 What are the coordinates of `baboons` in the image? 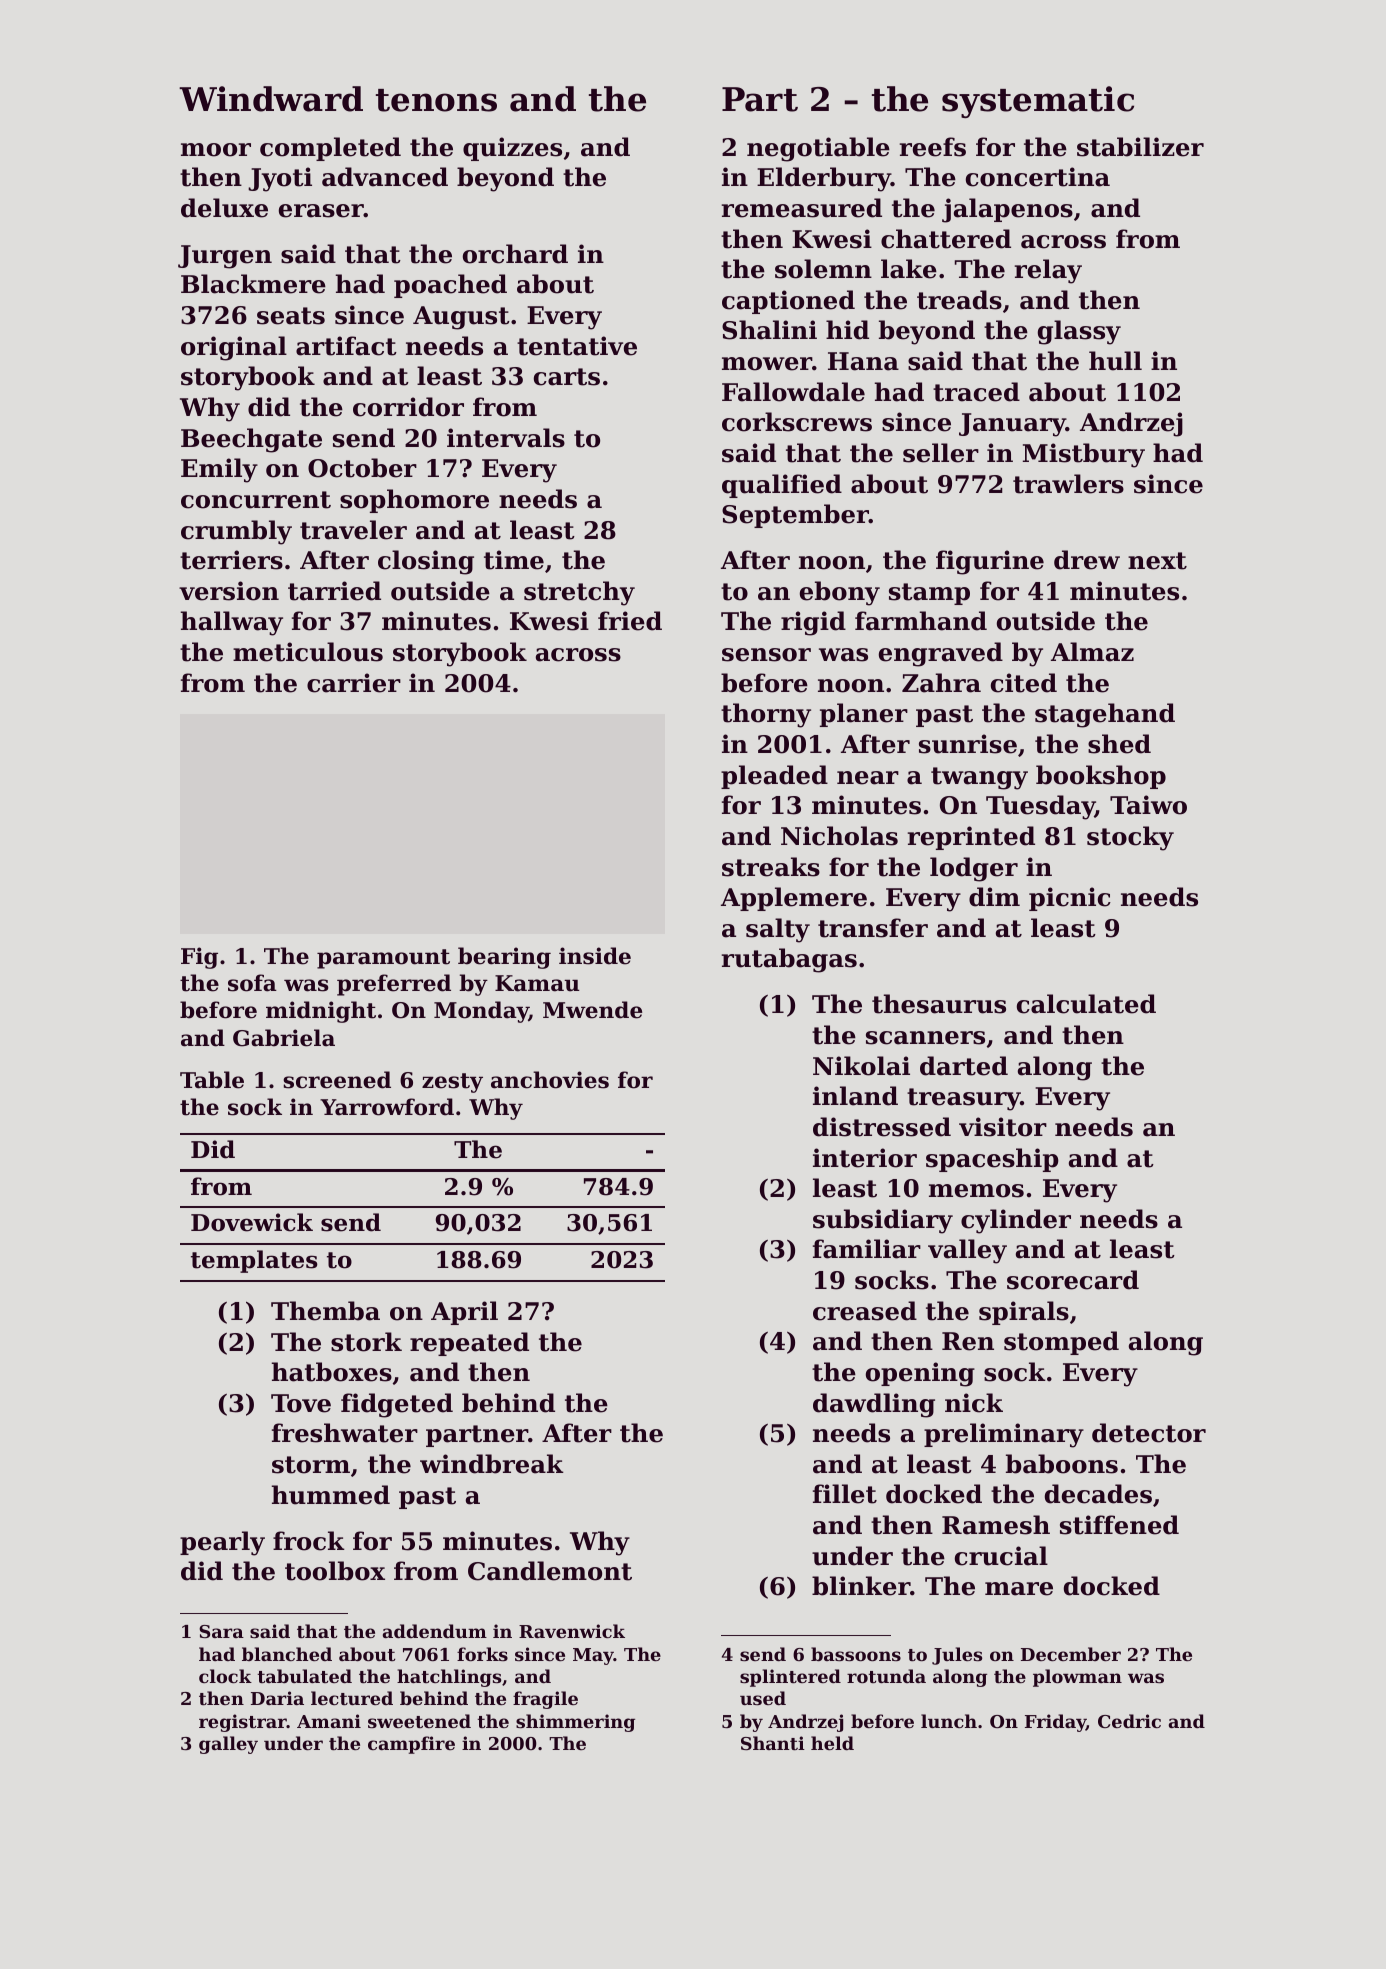 It's located at (1062, 1464).
